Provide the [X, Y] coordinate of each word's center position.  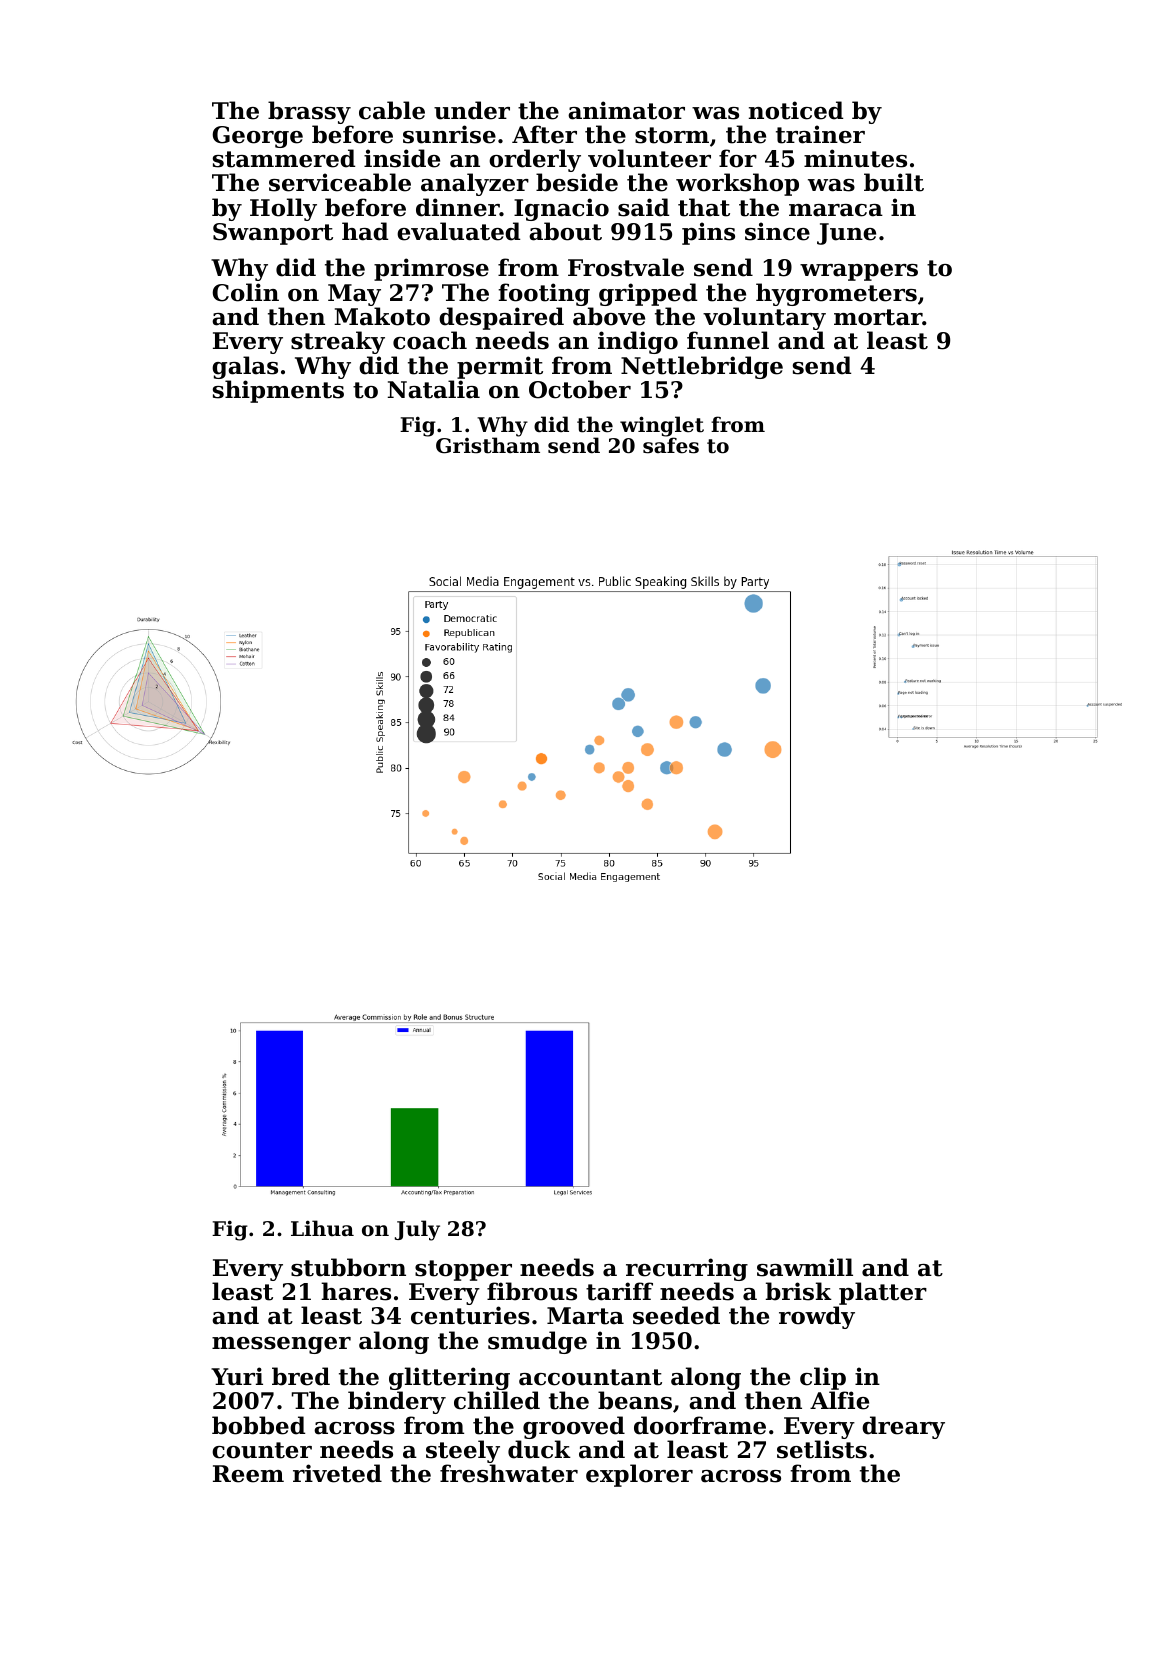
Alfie [839, 1400]
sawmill [805, 1267]
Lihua [322, 1228]
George [257, 137]
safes [671, 445]
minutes [855, 158]
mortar [878, 317]
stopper [463, 1270]
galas [245, 367]
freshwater [509, 1473]
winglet [662, 426]
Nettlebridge [702, 367]
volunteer [649, 158]
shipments [278, 391]
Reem [248, 1474]
